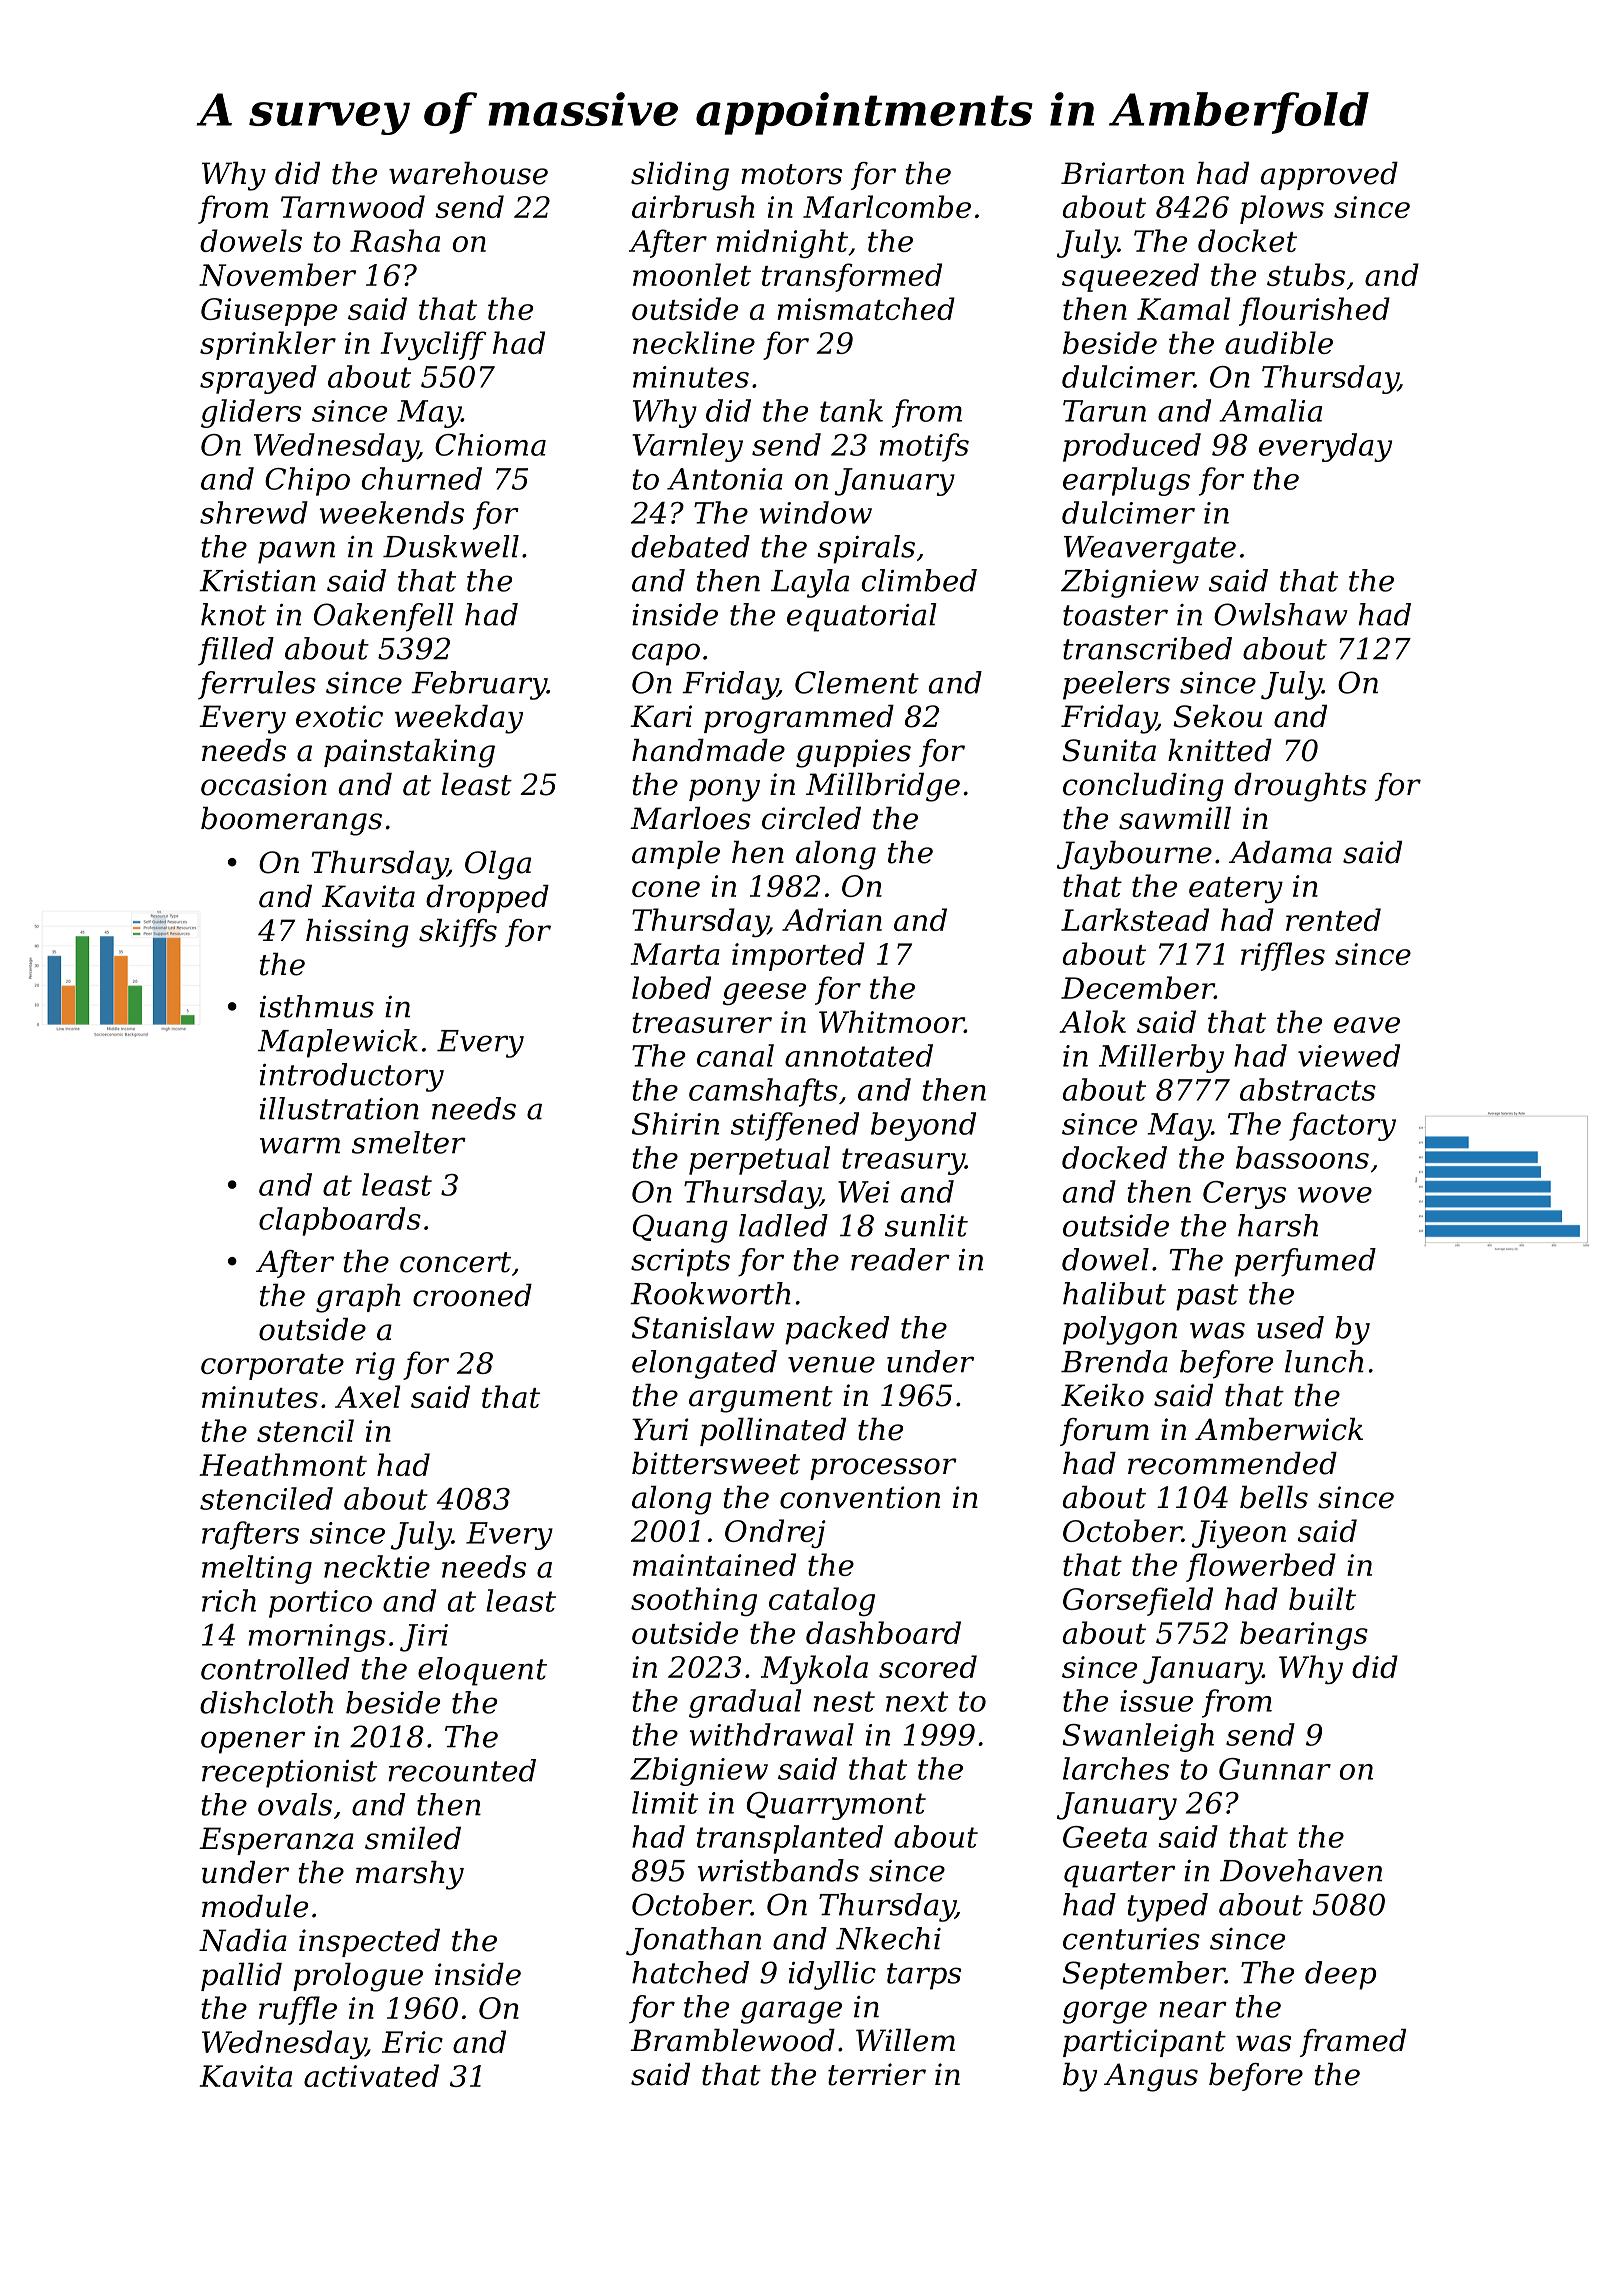  Describe the element at coordinates (665, 1802) in the page. I see `limit` at that location.
